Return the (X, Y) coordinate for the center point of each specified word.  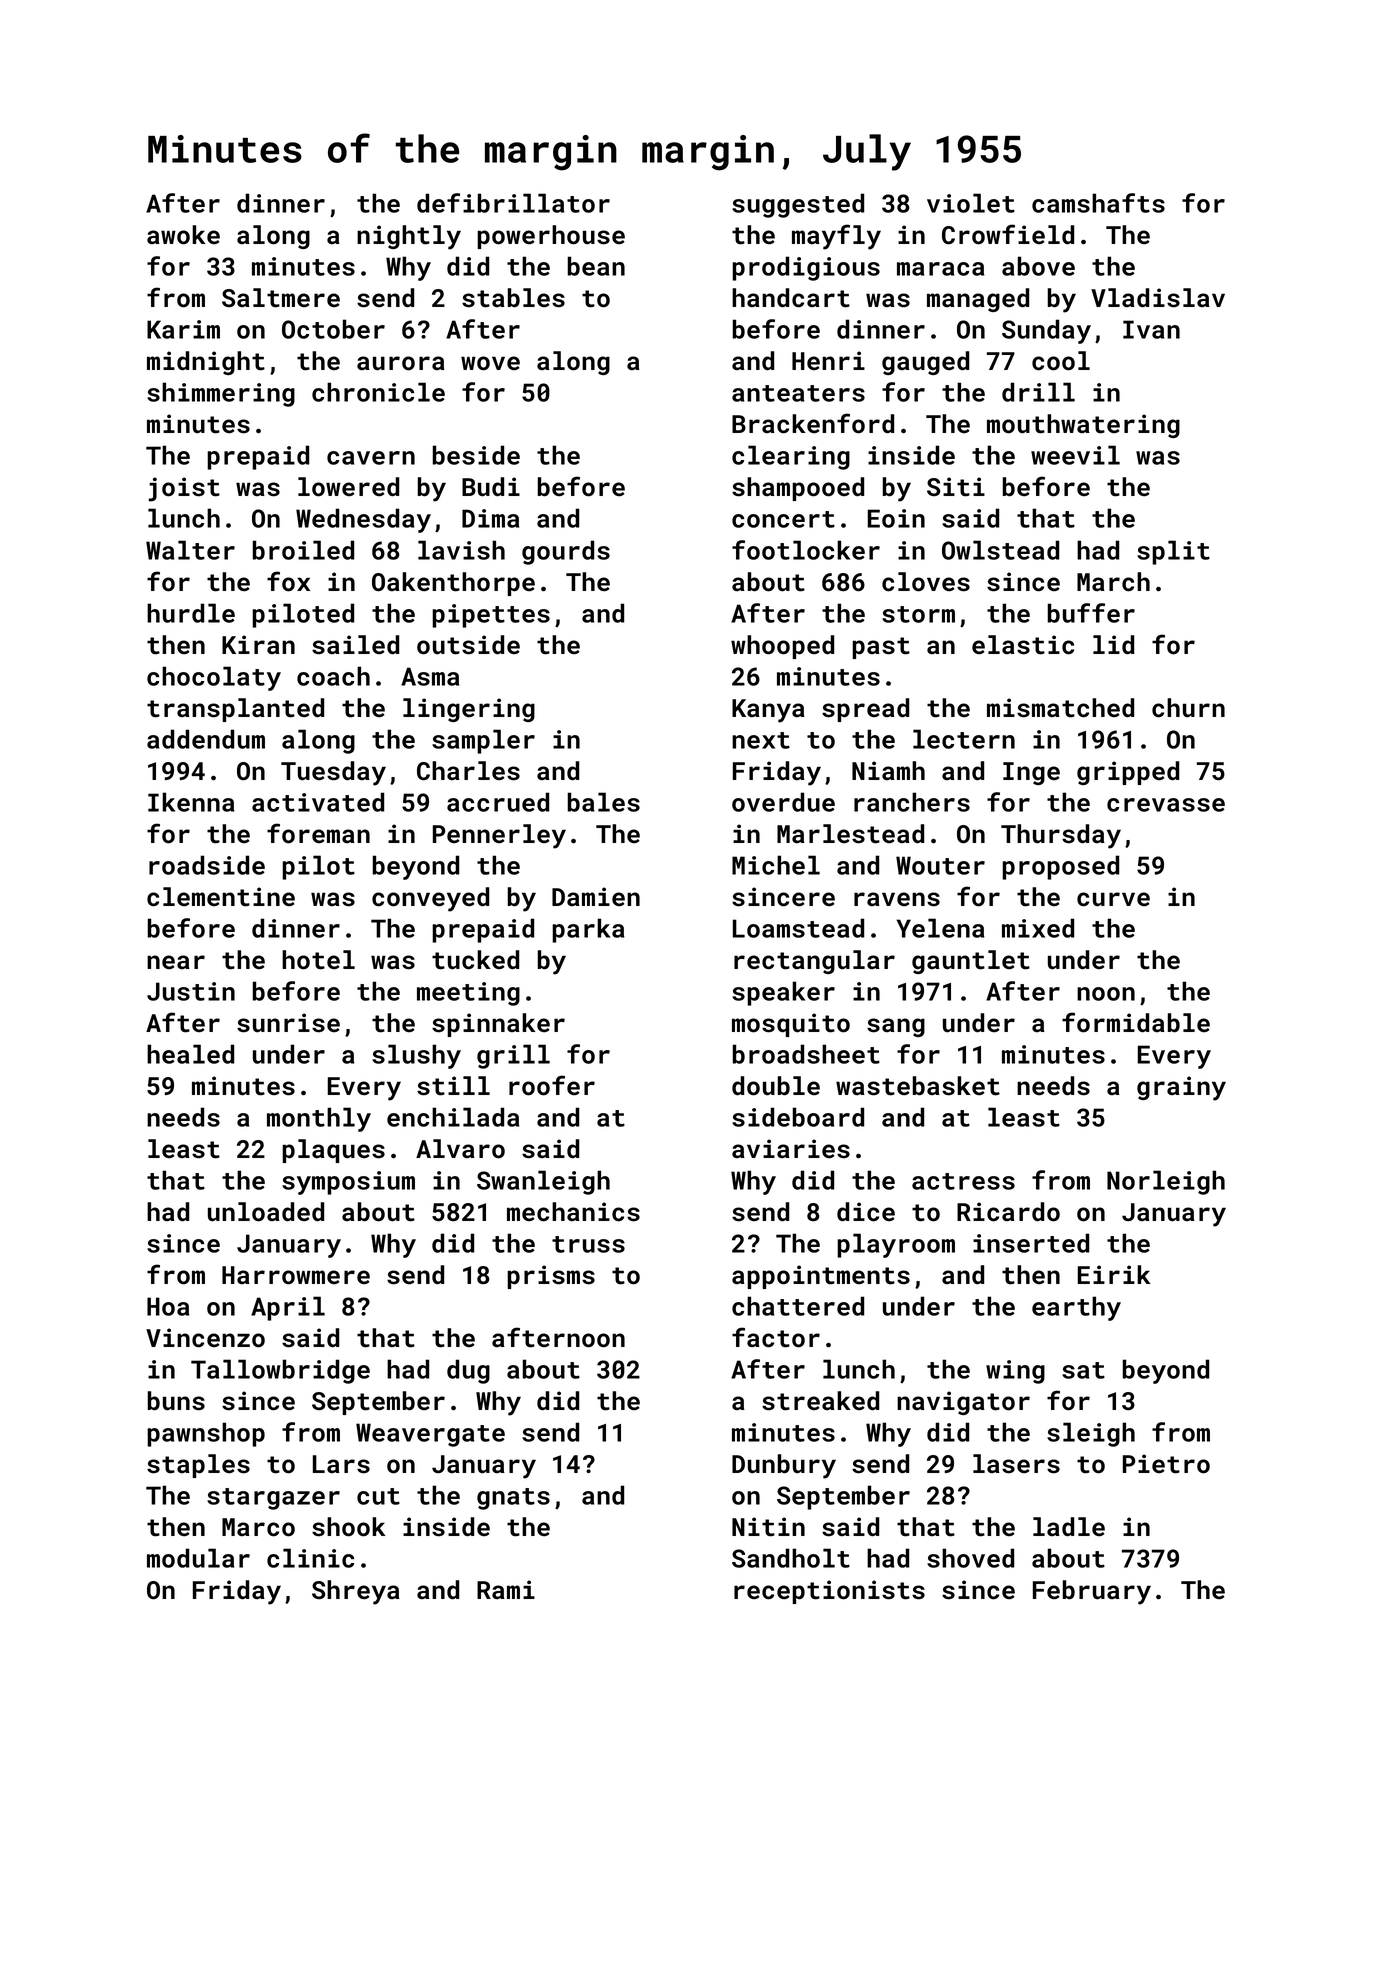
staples (198, 1466)
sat (1083, 1370)
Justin (191, 991)
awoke (183, 235)
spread (865, 710)
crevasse (1166, 805)
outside (468, 645)
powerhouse (551, 237)
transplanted (235, 710)
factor (776, 1337)
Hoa (168, 1306)
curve (1113, 899)
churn (1188, 708)
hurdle (191, 613)
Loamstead (798, 928)
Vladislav (1158, 298)
